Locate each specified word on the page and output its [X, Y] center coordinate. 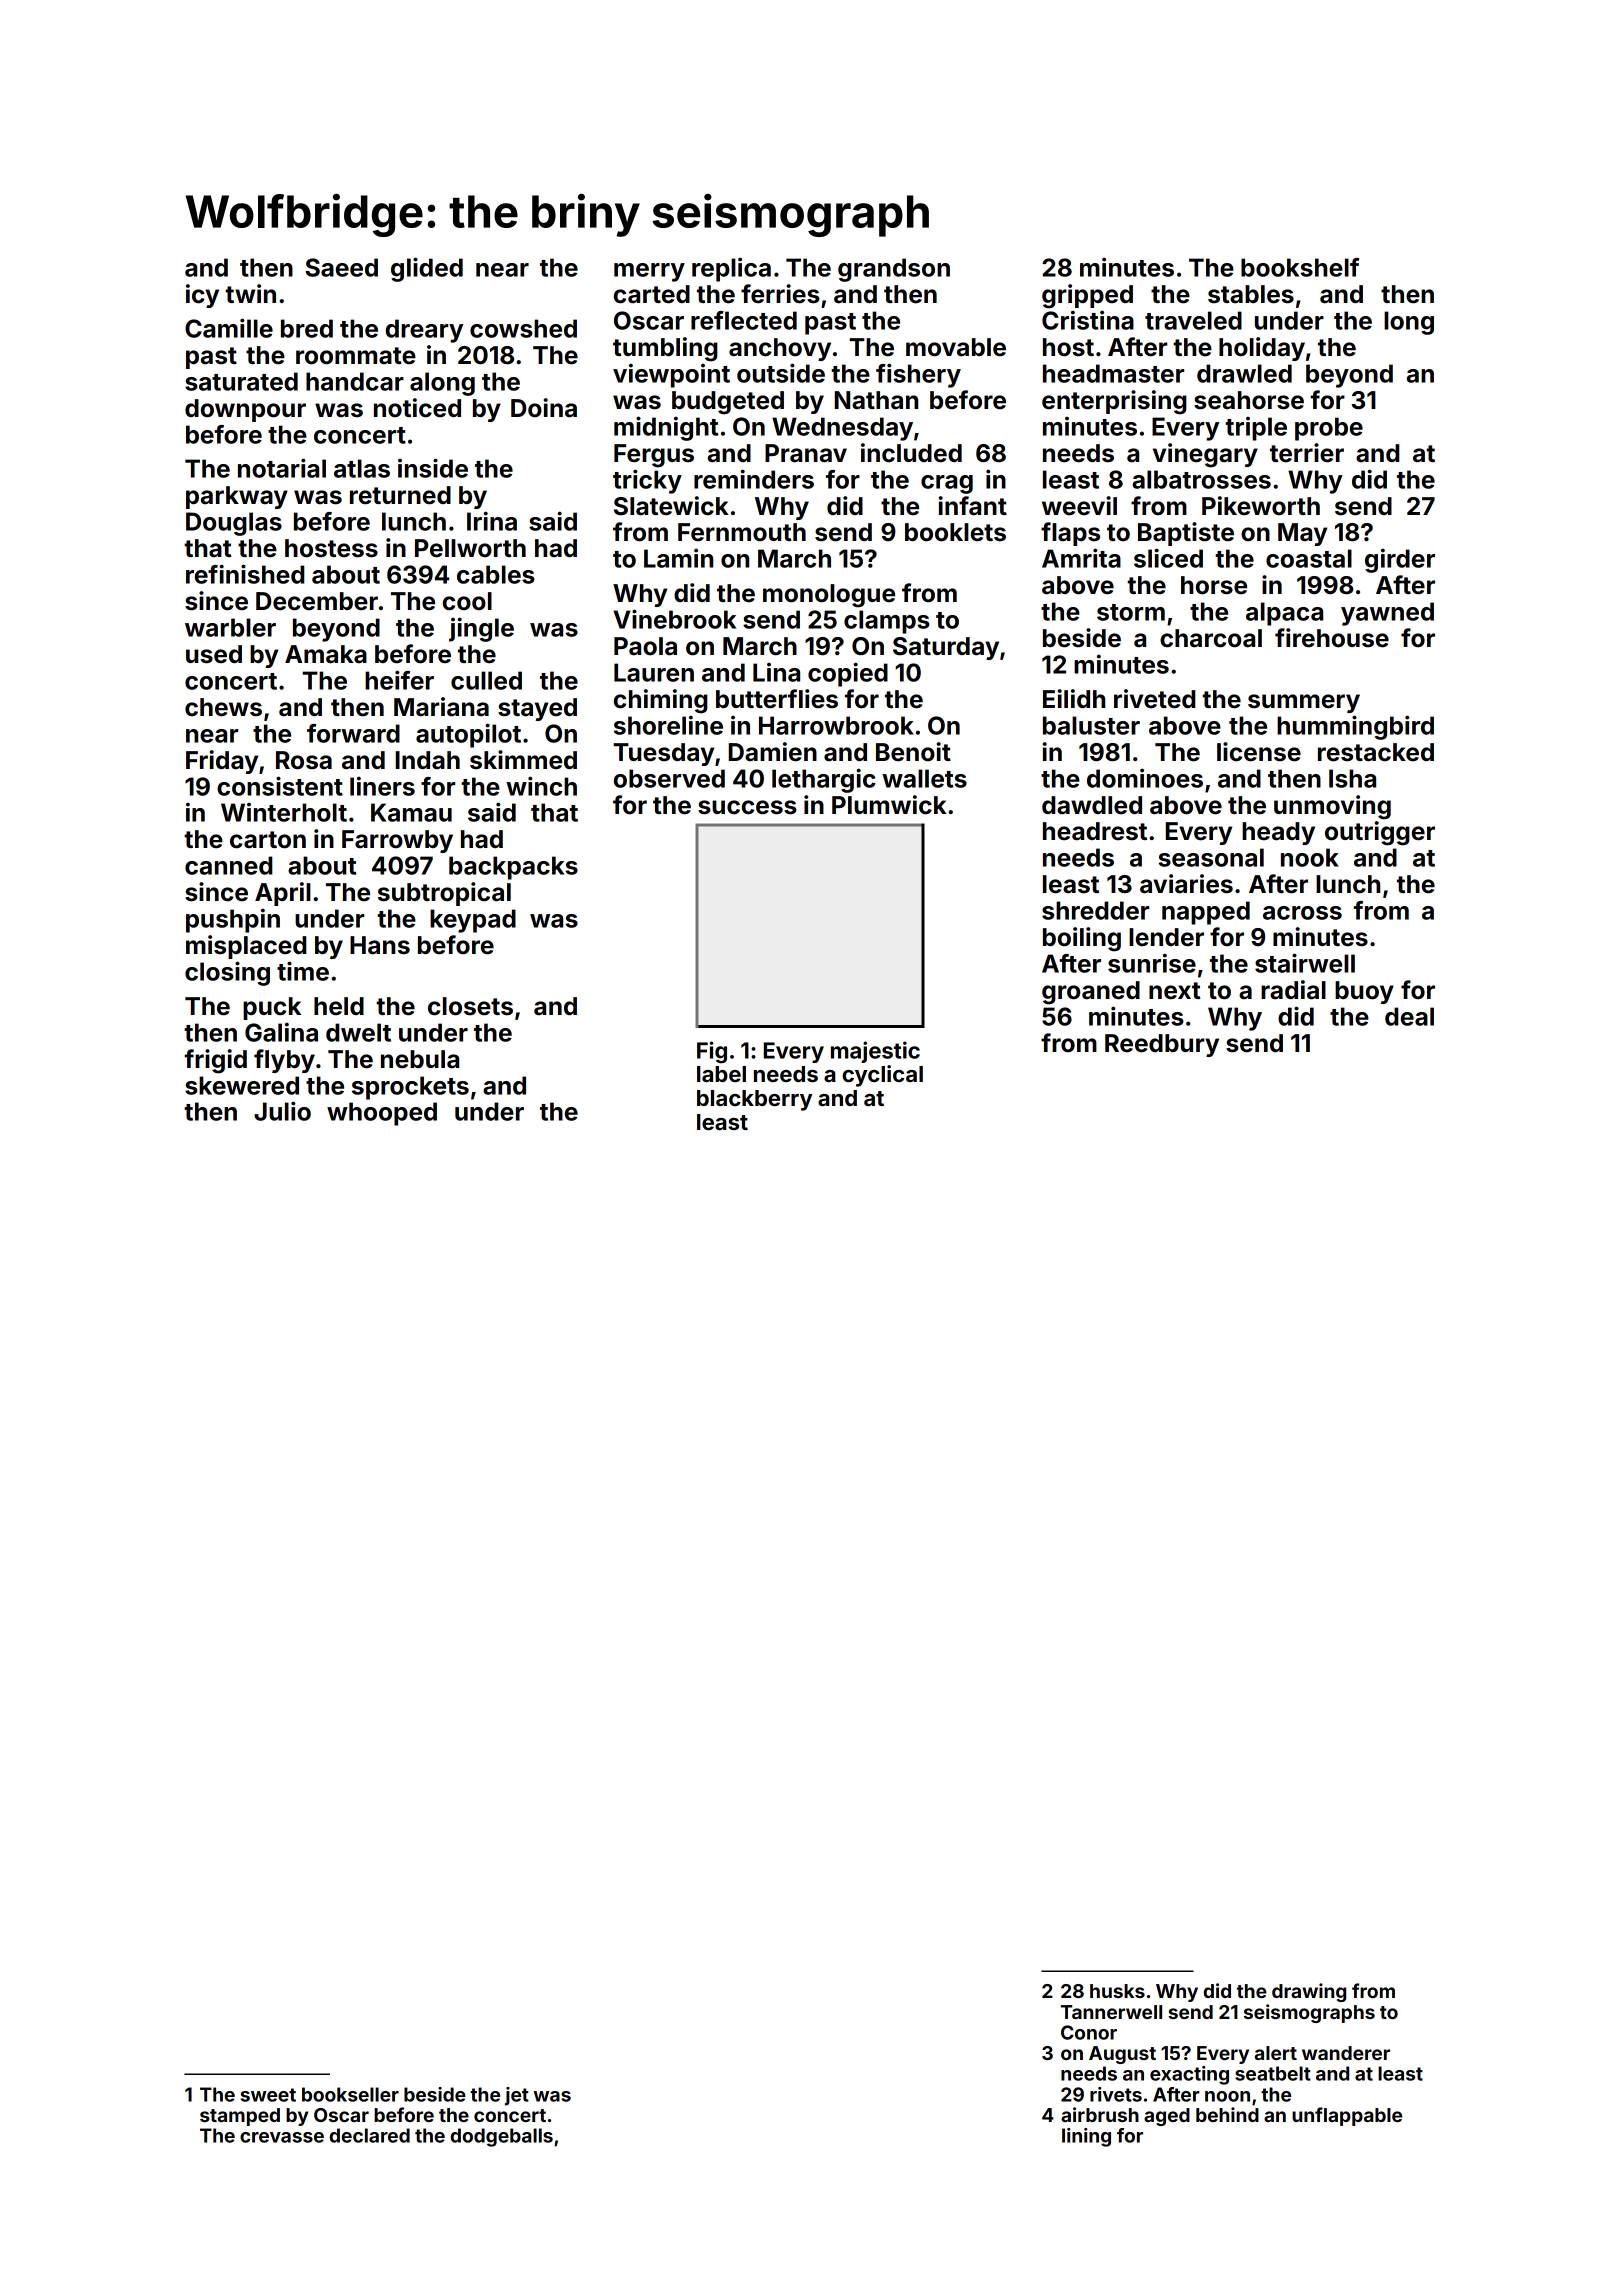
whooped [382, 1114]
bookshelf [1300, 267]
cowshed [523, 328]
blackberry [754, 1100]
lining [1086, 2137]
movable [956, 347]
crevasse [282, 2137]
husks [1117, 1991]
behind [1227, 2114]
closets [470, 1006]
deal [1409, 1016]
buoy [1364, 992]
